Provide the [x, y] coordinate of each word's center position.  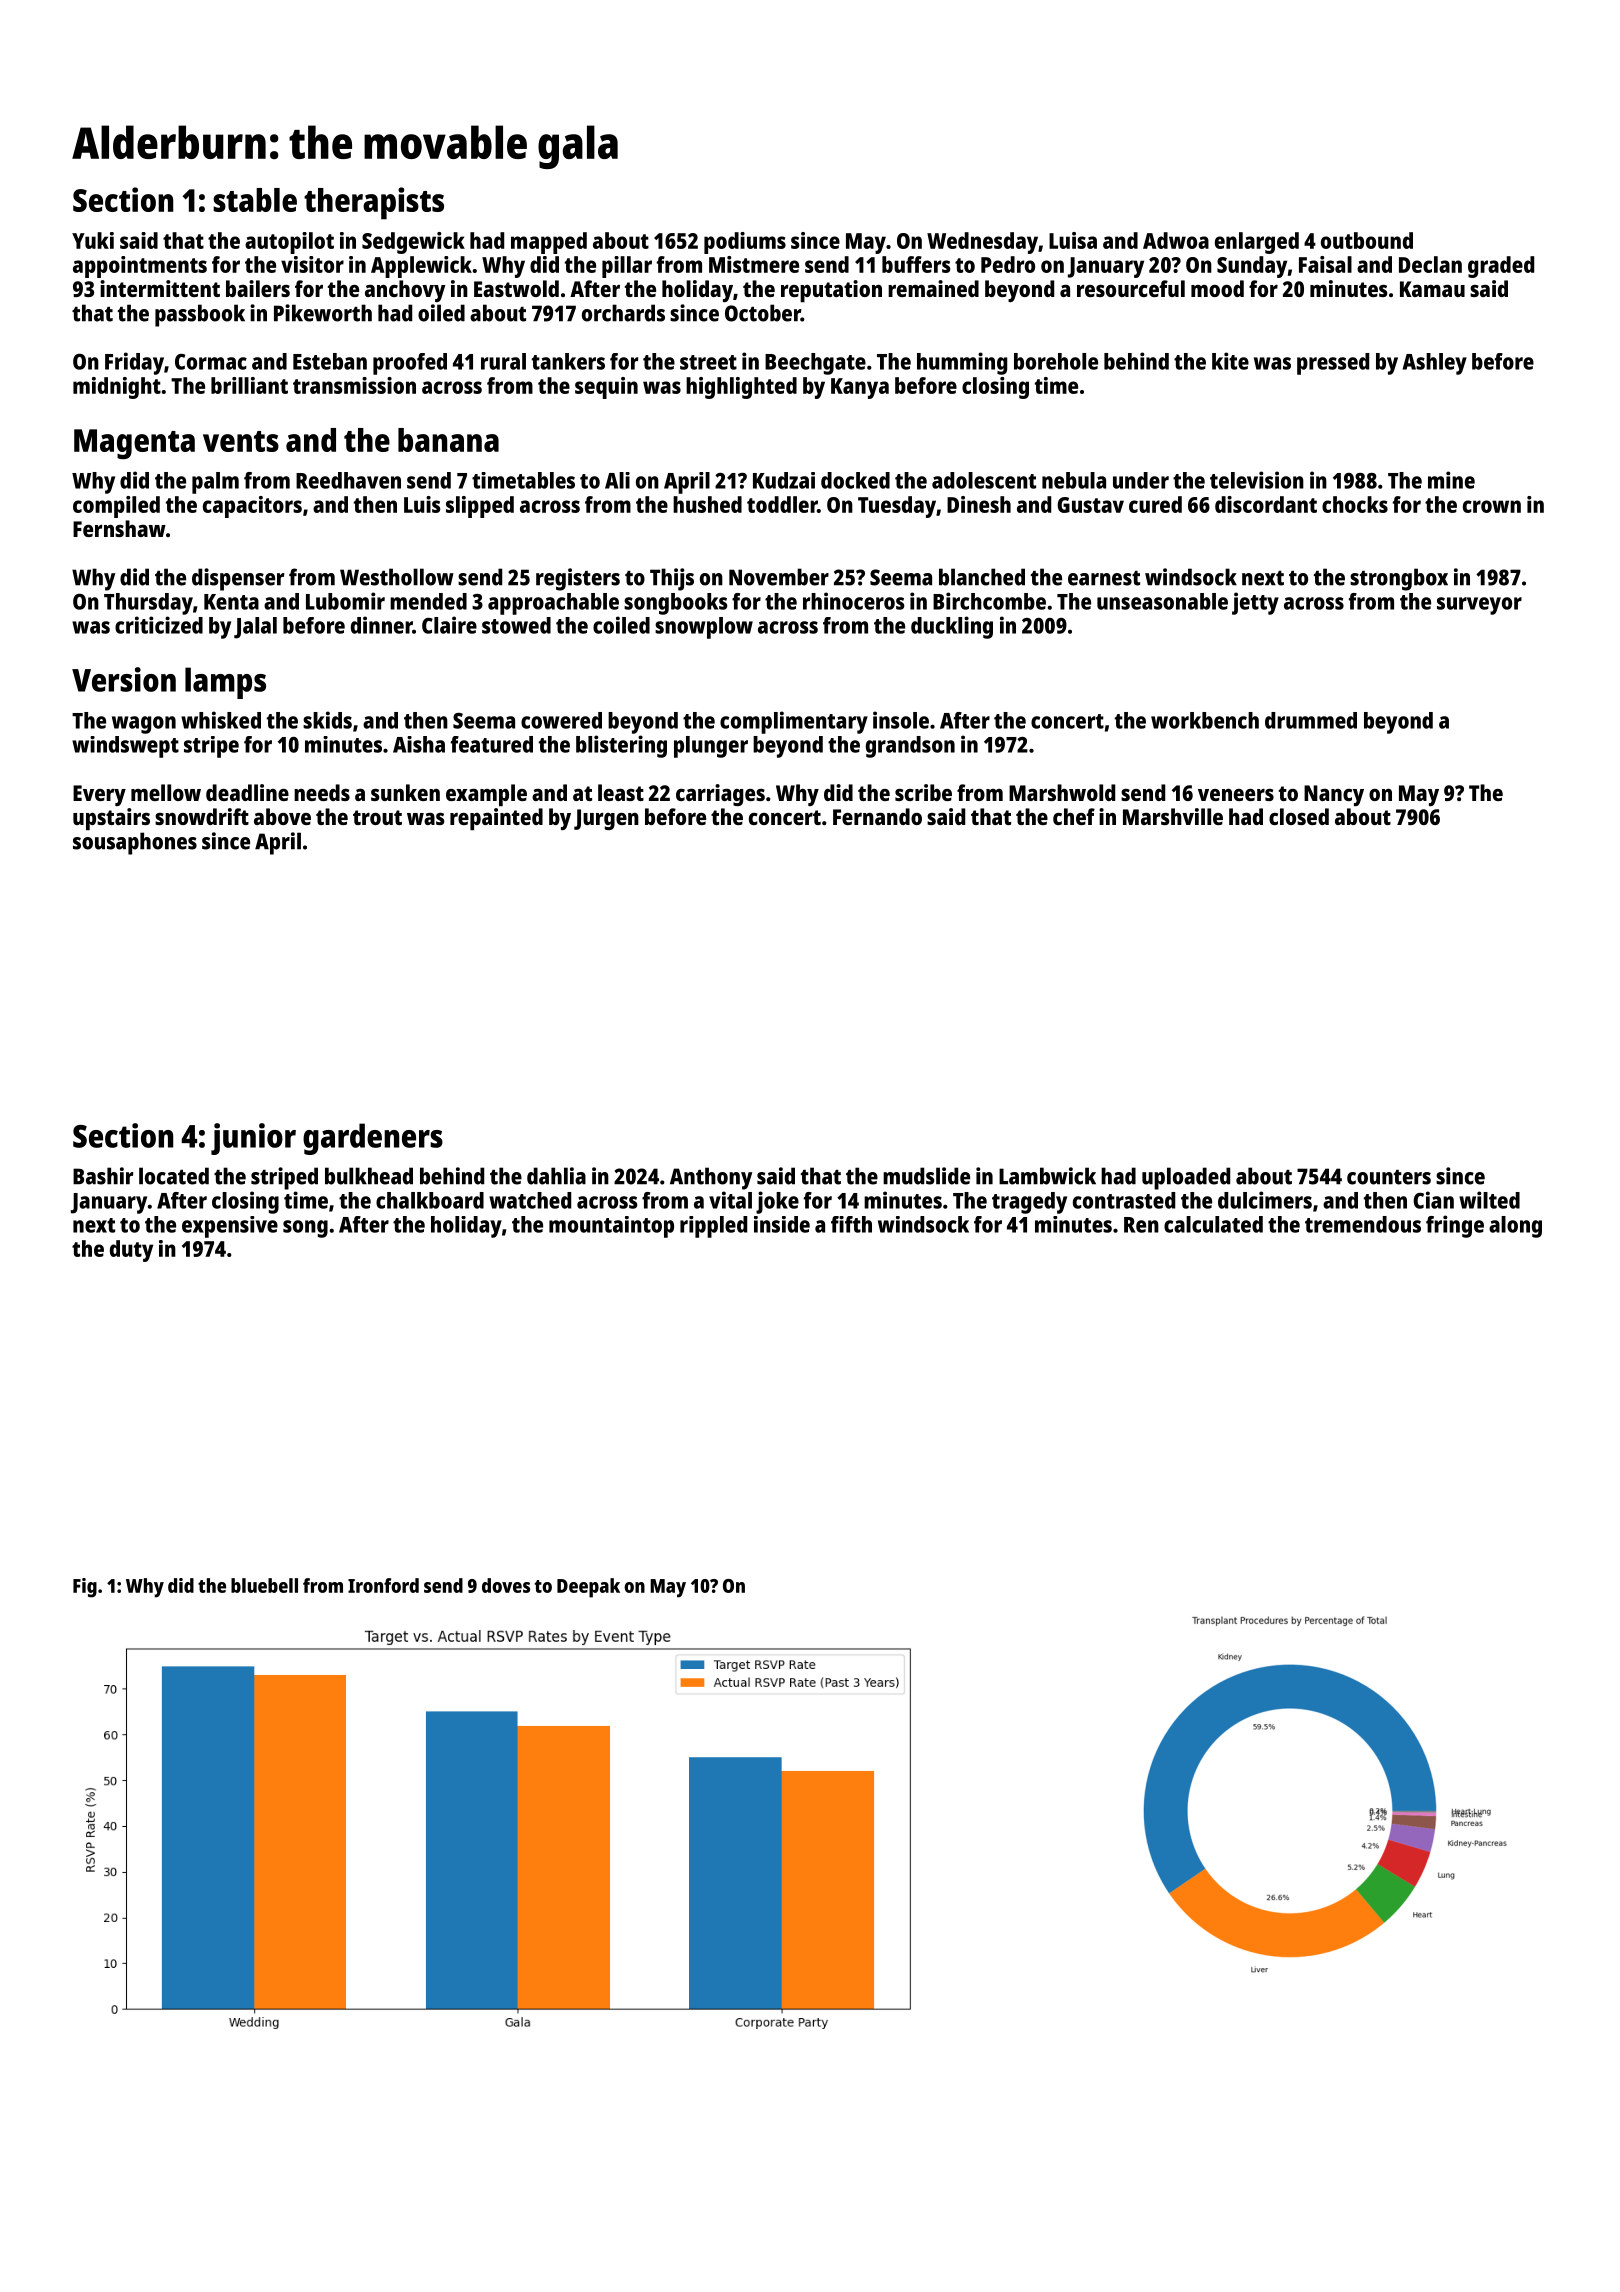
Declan [1430, 264]
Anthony [711, 1178]
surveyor [1479, 606]
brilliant [249, 385]
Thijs [672, 579]
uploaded [1186, 1178]
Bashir [103, 1176]
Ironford [383, 1585]
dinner [381, 625]
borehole [1056, 361]
